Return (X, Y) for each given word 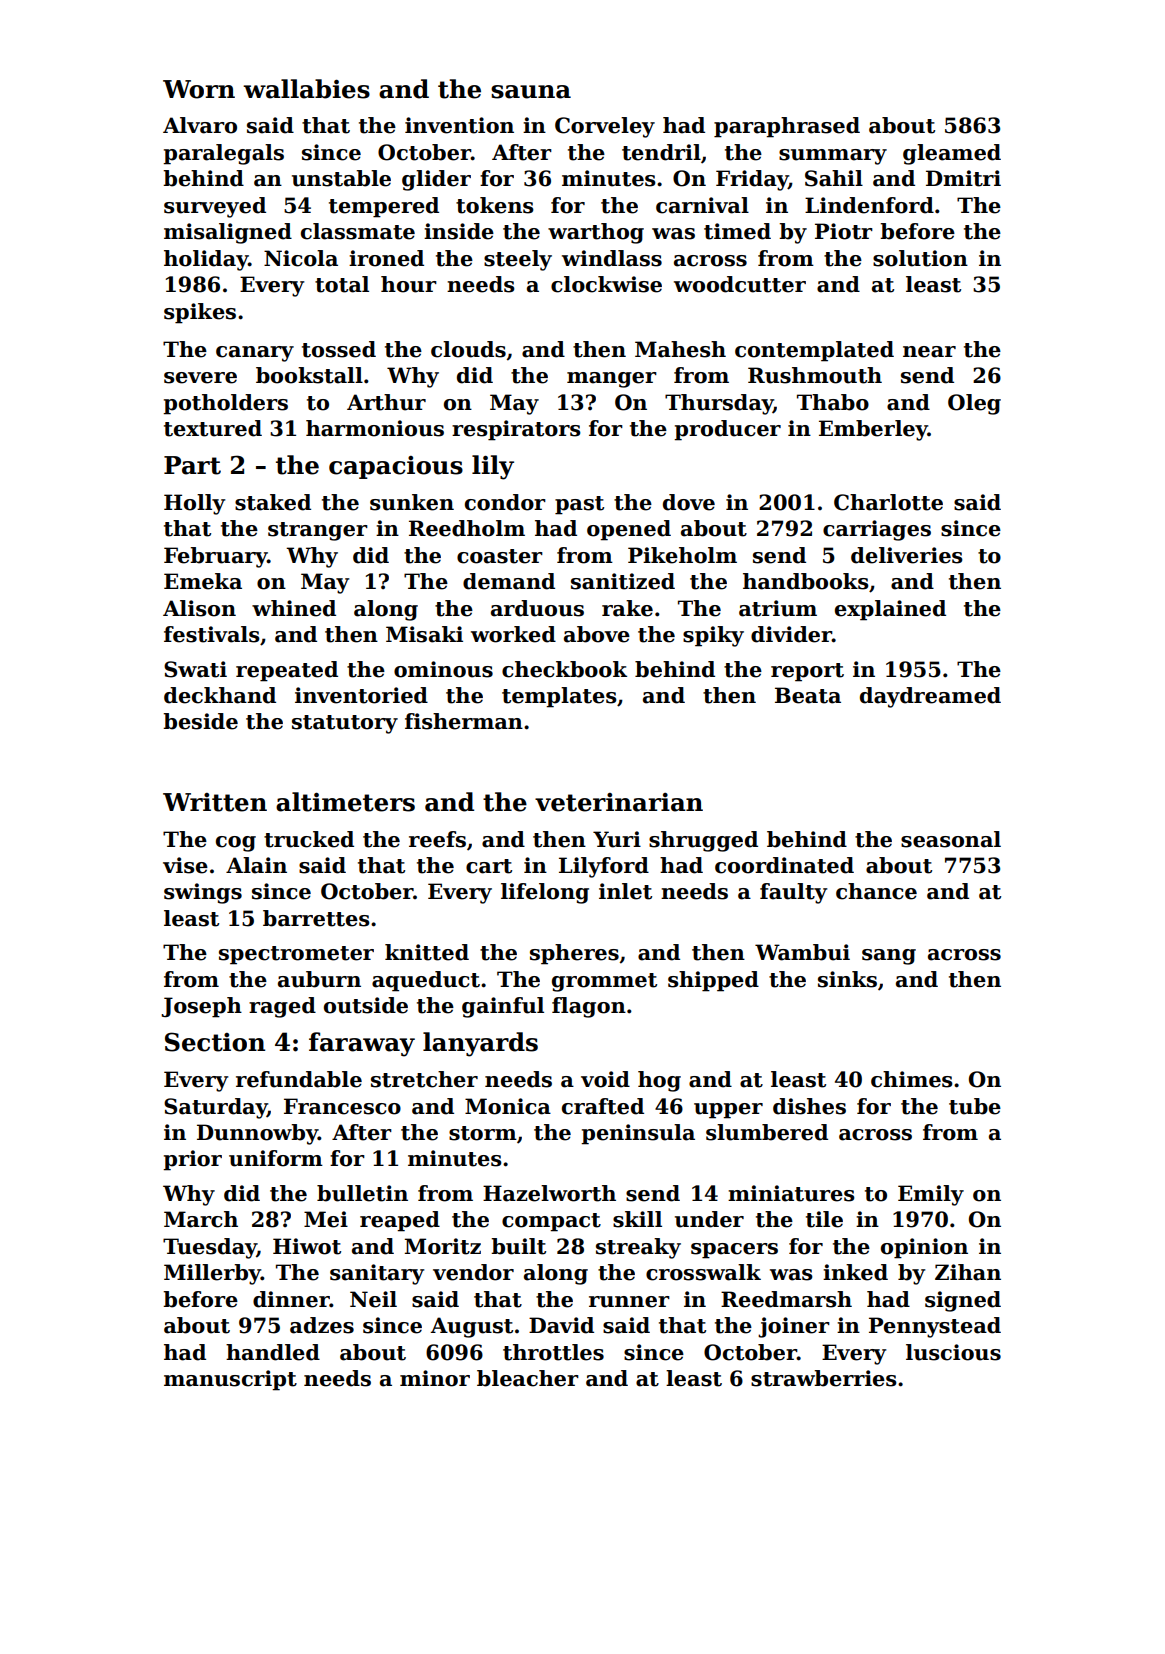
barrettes (316, 918)
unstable (341, 178)
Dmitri (963, 178)
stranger (318, 531)
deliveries (907, 555)
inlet (625, 891)
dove (689, 502)
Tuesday (210, 1248)
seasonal (951, 839)
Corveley (605, 127)
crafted (603, 1106)
